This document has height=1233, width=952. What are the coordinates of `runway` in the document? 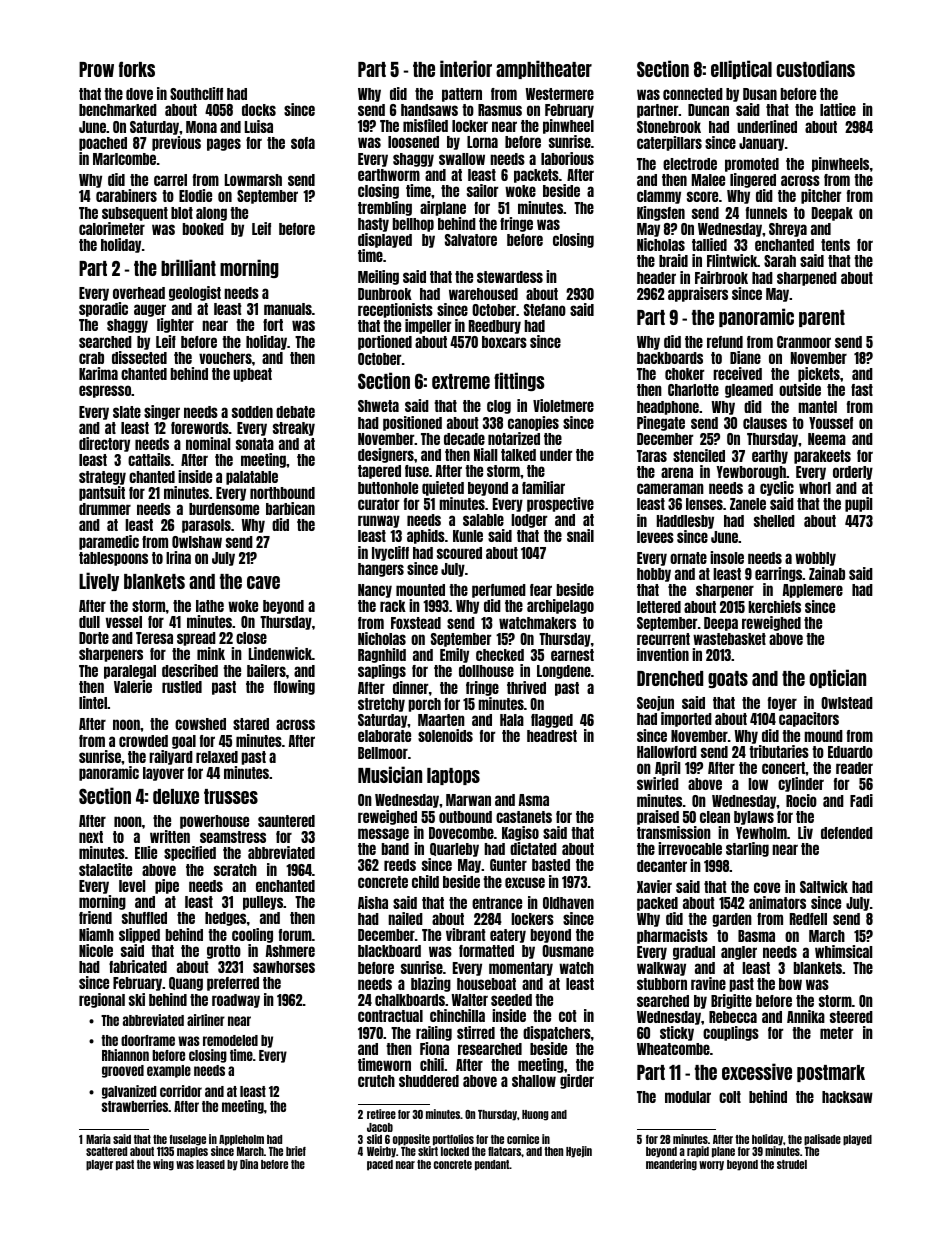 It's located at (379, 521).
